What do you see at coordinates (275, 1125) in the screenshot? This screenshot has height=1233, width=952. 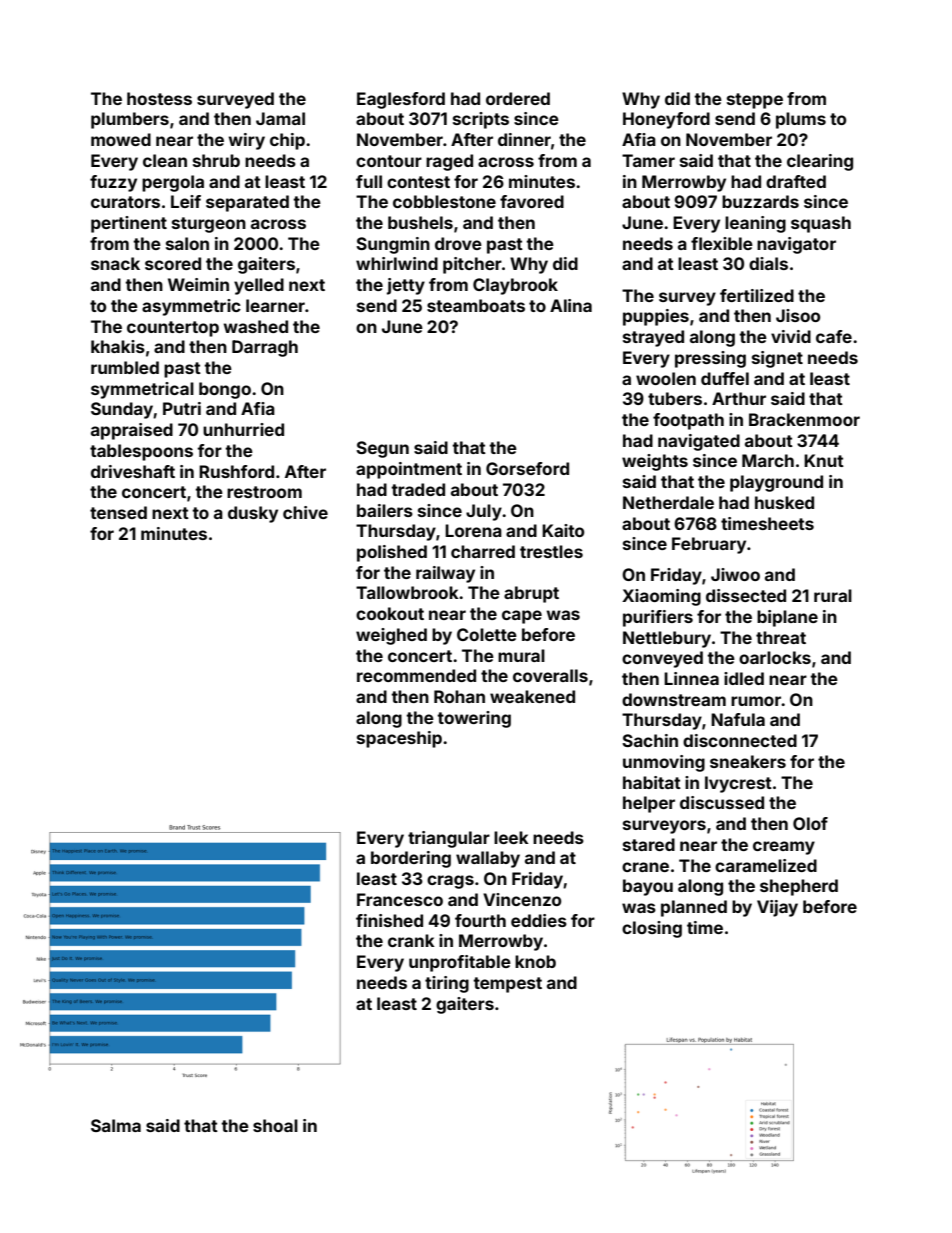 I see `shoal` at bounding box center [275, 1125].
